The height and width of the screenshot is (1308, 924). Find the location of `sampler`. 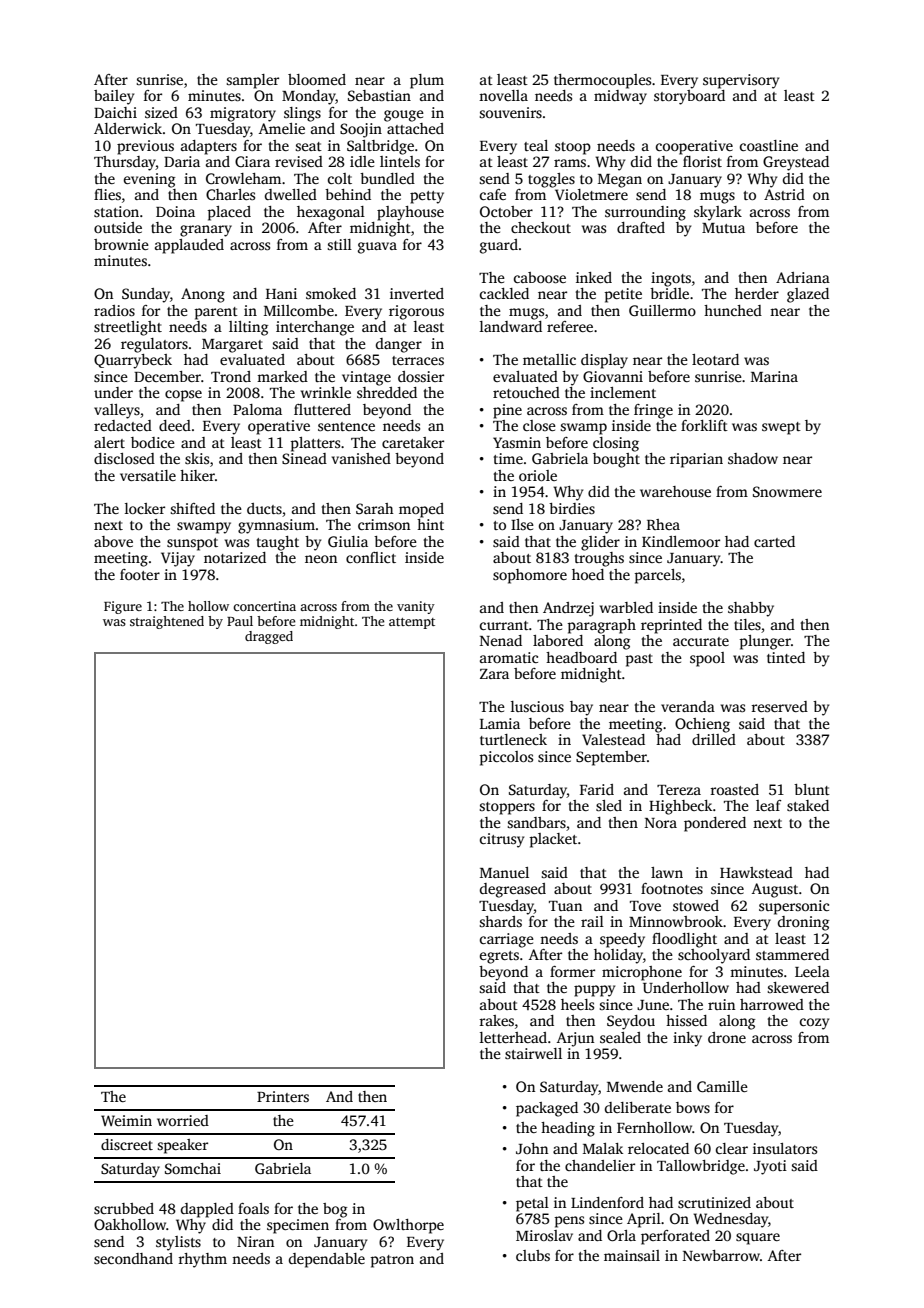

sampler is located at coordinates (252, 81).
